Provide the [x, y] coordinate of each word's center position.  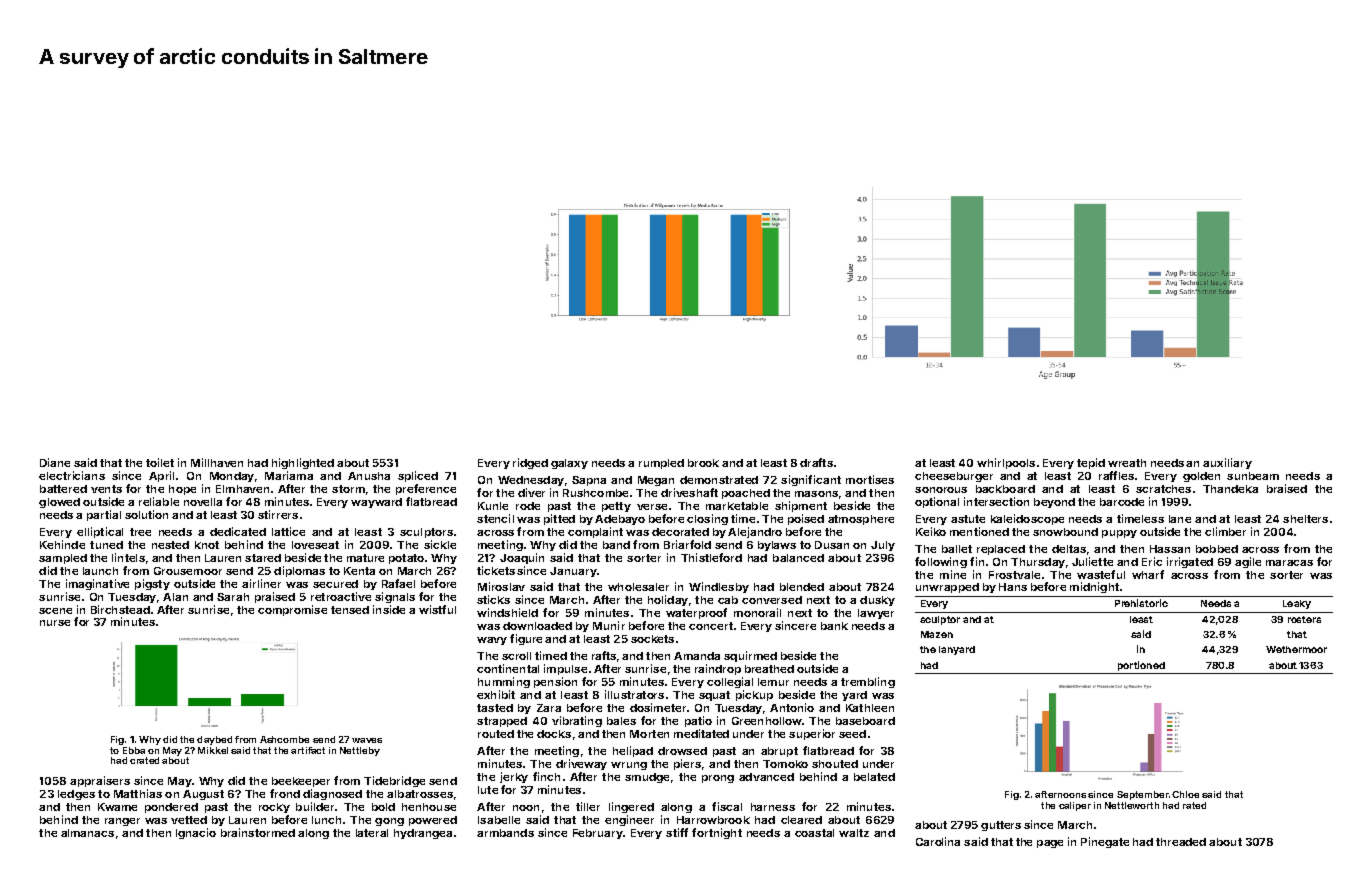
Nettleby [360, 751]
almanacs [87, 833]
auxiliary [1227, 463]
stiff [677, 832]
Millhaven [217, 462]
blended [802, 587]
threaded [1181, 842]
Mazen [937, 634]
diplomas [299, 571]
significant [811, 480]
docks [554, 734]
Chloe [1185, 794]
